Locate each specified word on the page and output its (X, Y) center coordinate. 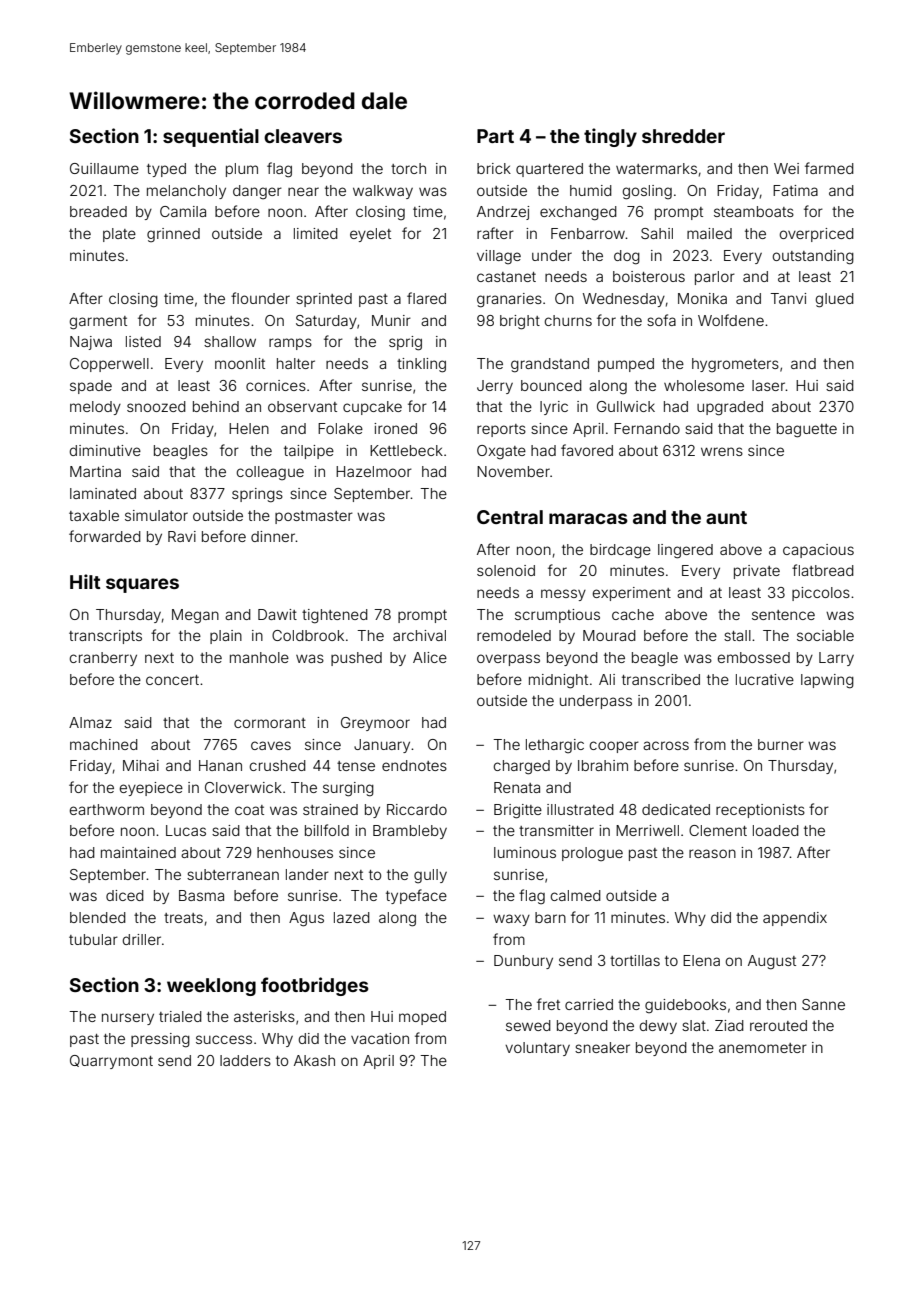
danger (257, 192)
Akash (314, 1060)
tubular (93, 939)
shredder (683, 136)
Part (495, 136)
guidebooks (685, 1006)
